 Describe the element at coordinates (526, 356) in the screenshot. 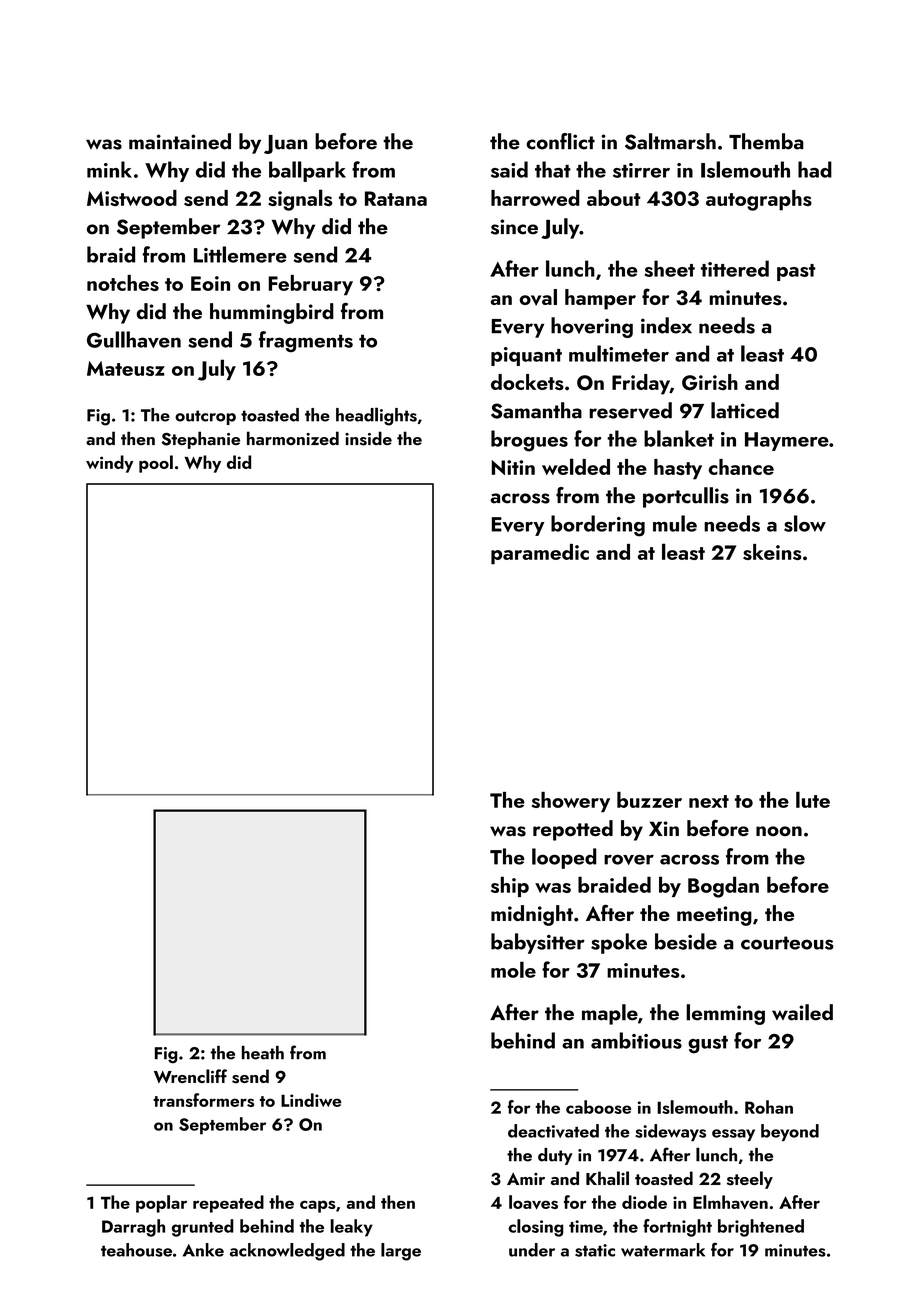

I see `piquant` at that location.
